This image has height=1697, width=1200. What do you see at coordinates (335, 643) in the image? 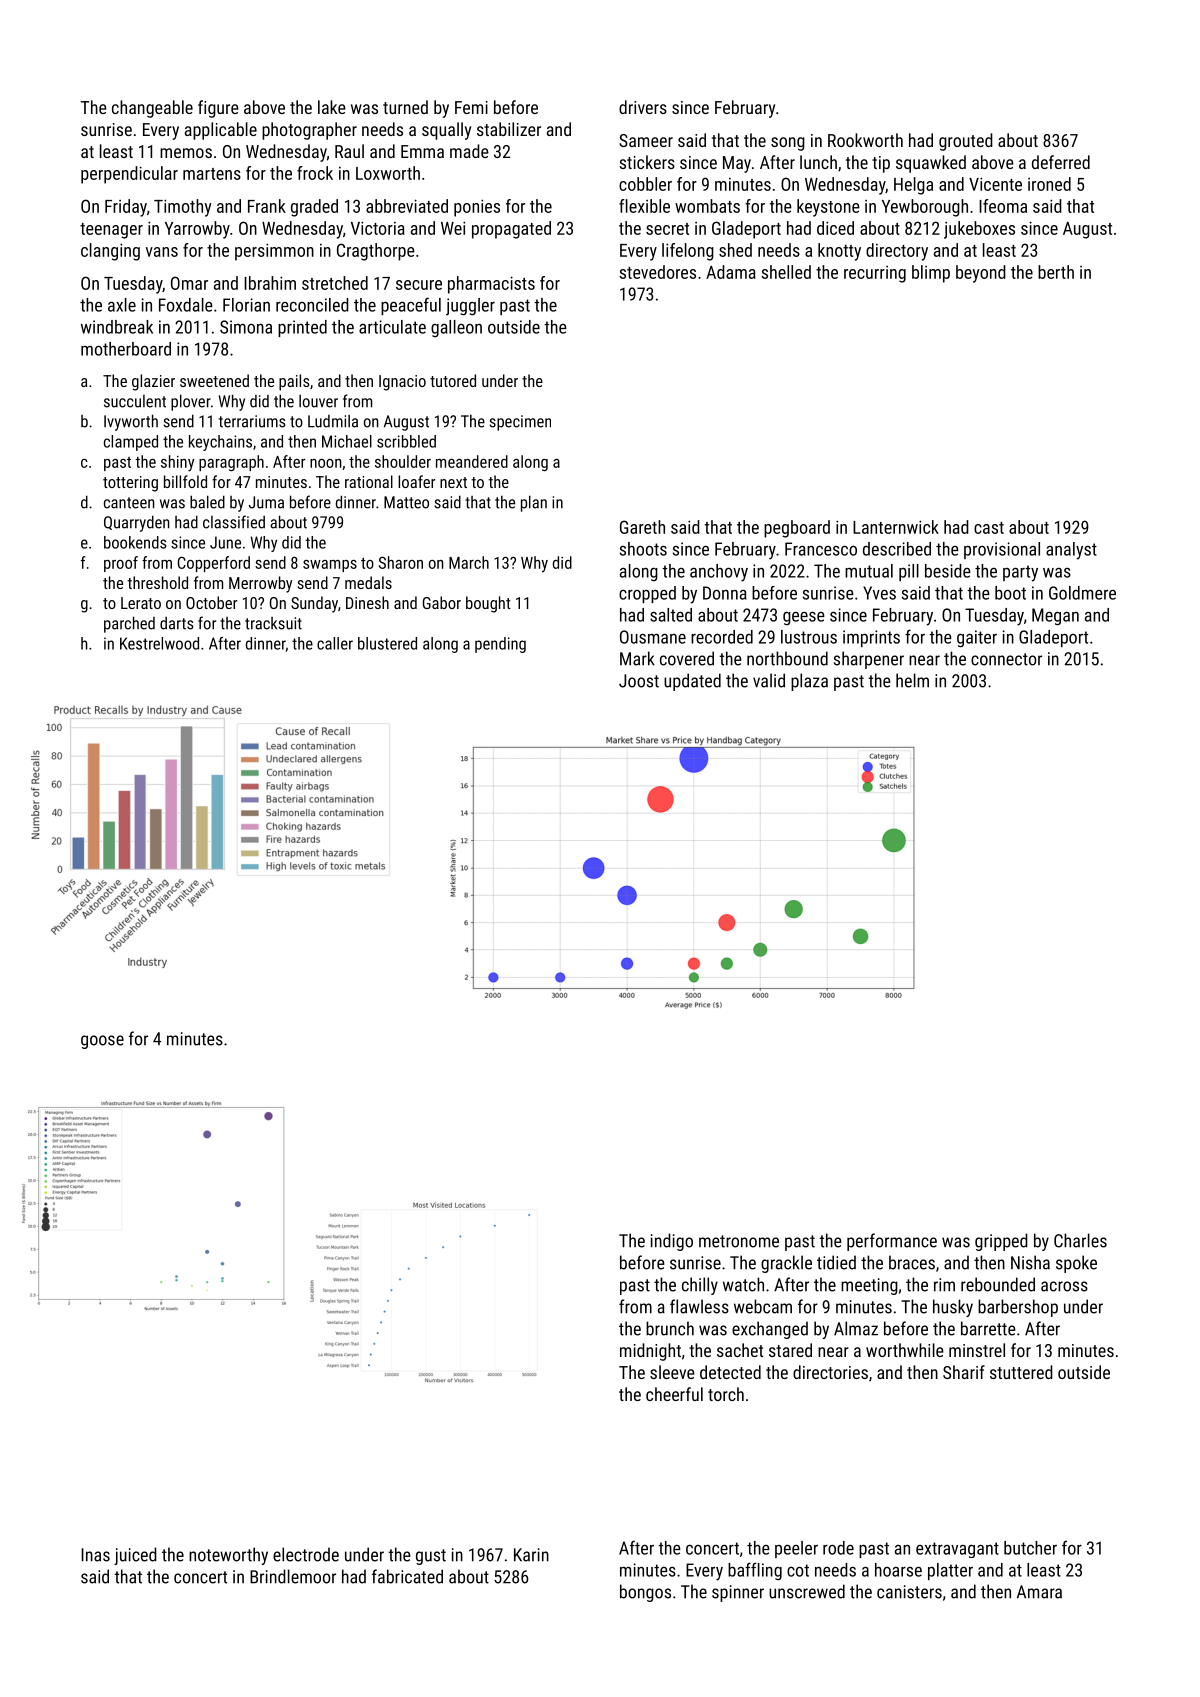
I see `caller` at bounding box center [335, 643].
